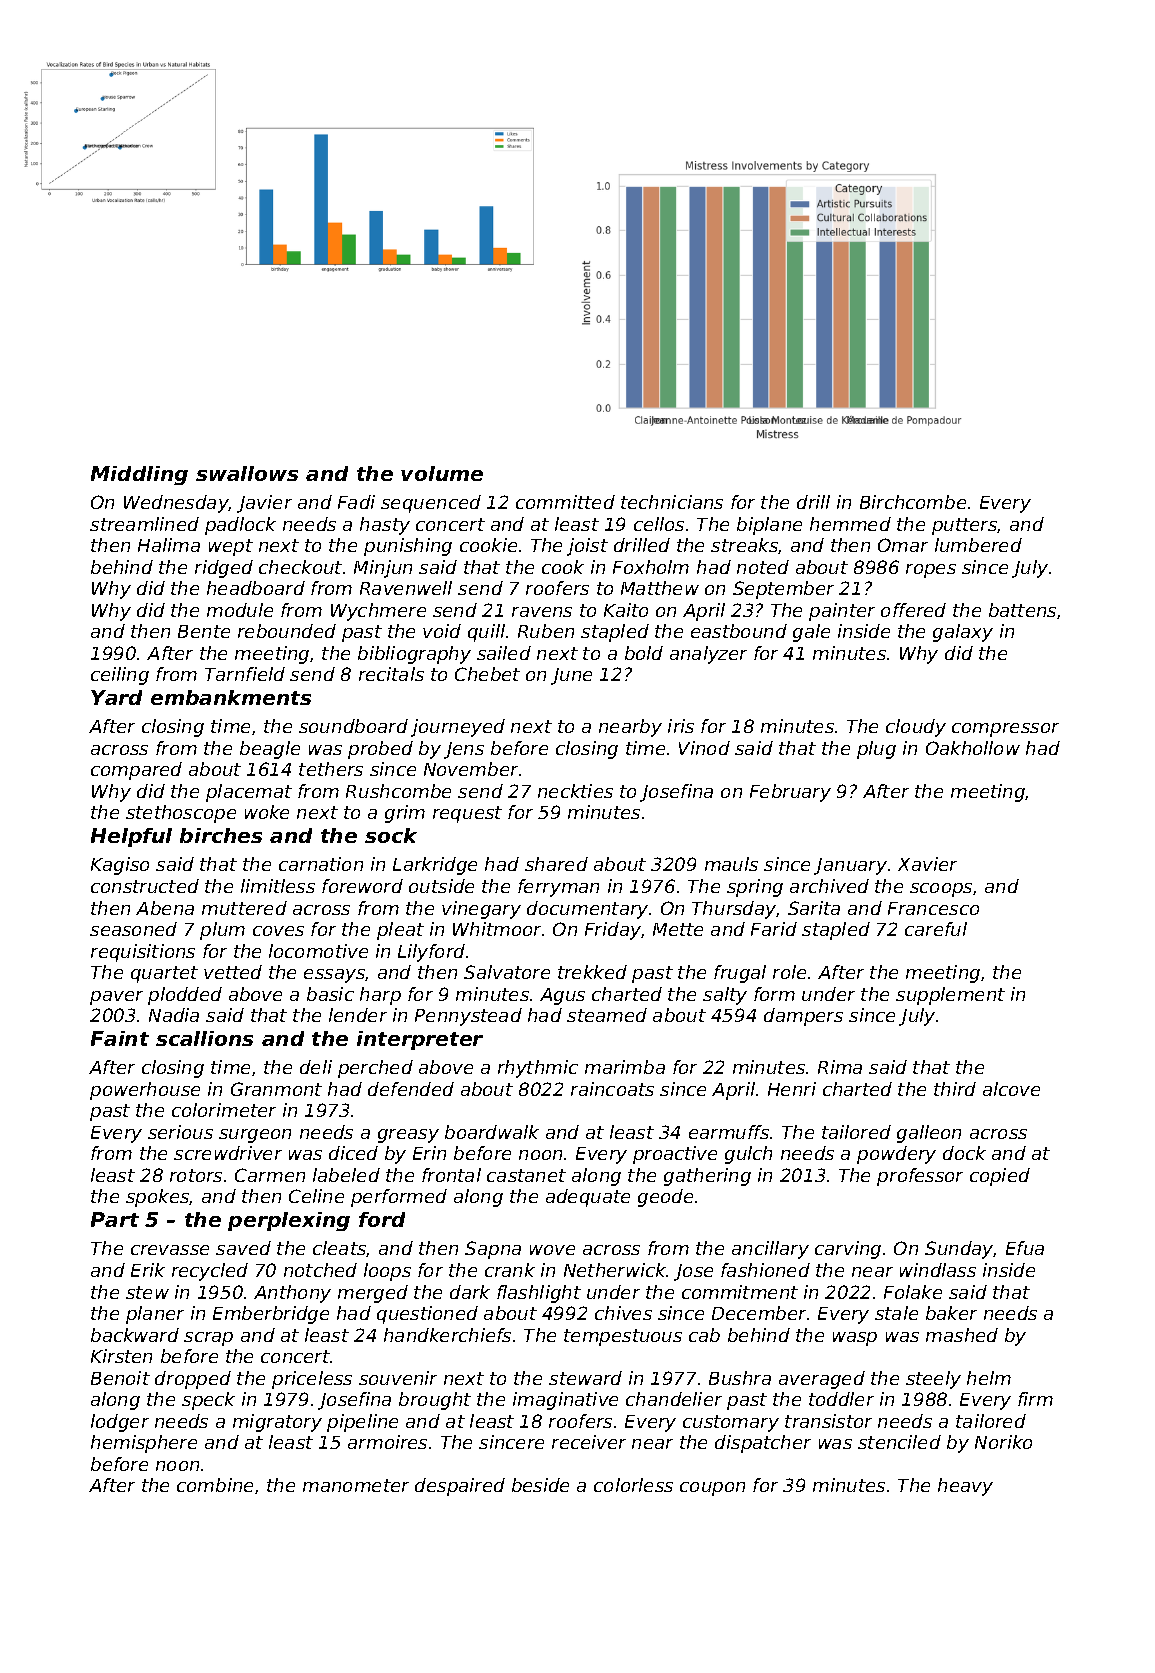 This image has height=1673, width=1155. Describe the element at coordinates (665, 1198) in the image. I see `geode` at that location.
